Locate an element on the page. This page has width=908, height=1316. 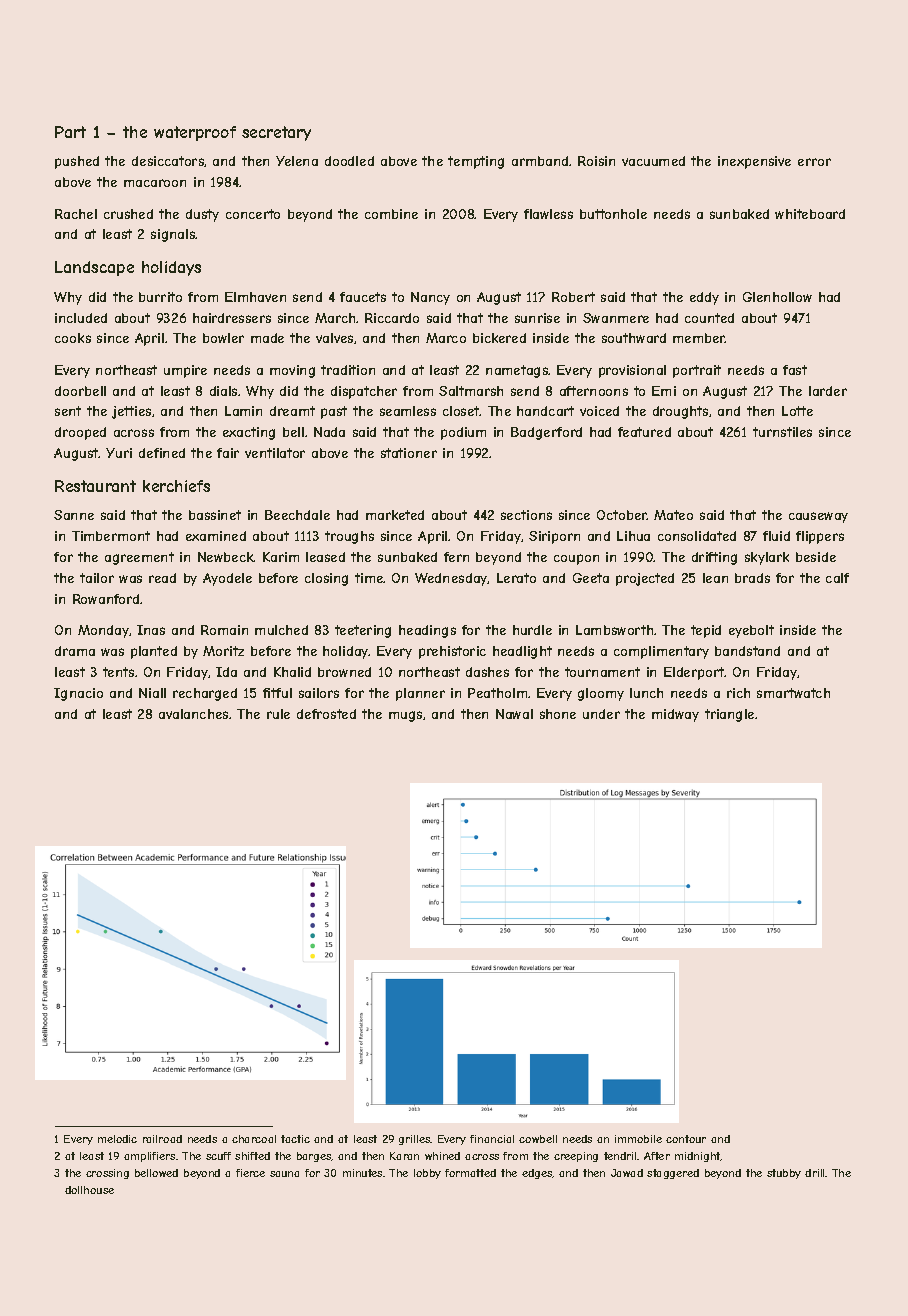
triangle is located at coordinates (729, 715).
